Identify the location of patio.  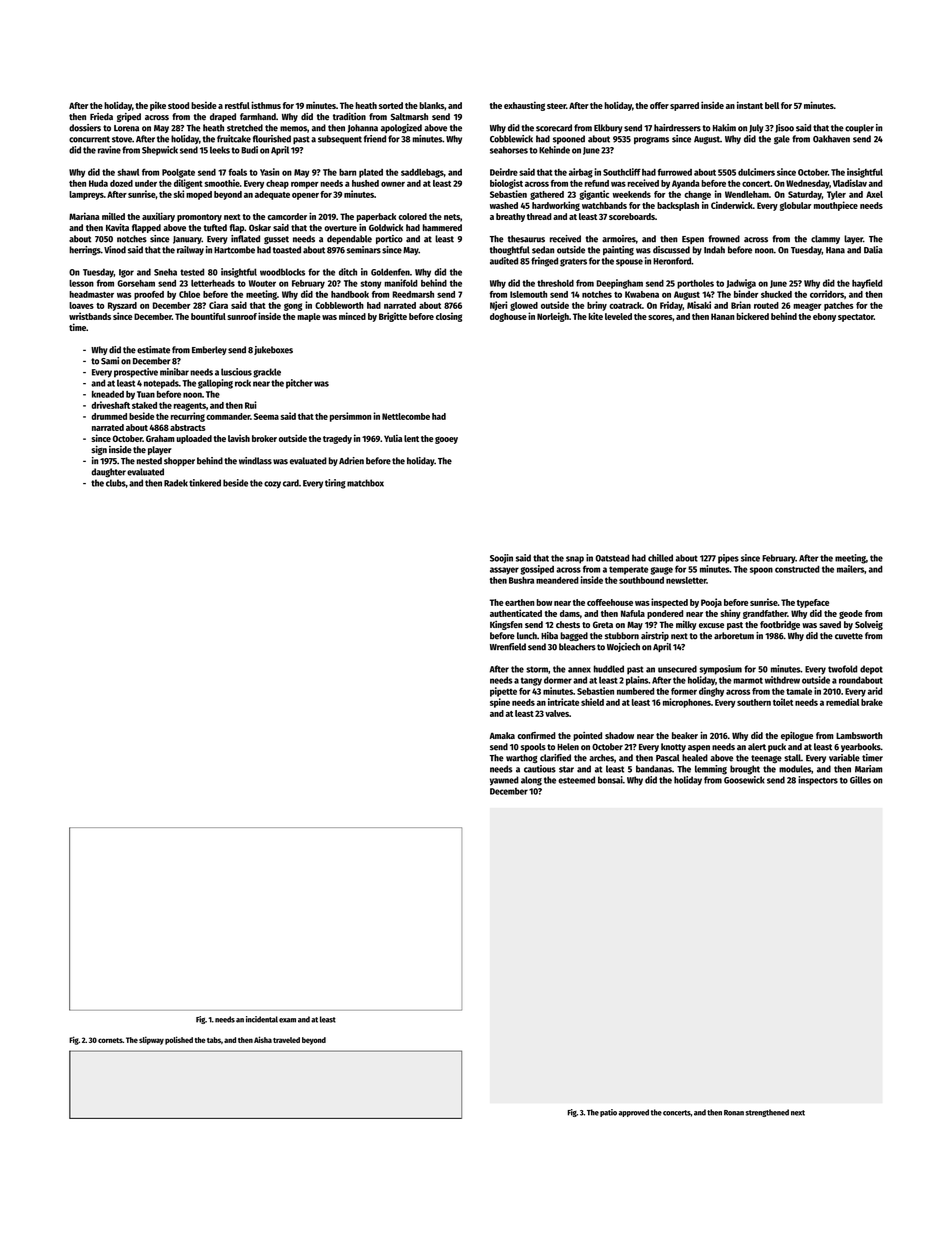
(608, 1113).
